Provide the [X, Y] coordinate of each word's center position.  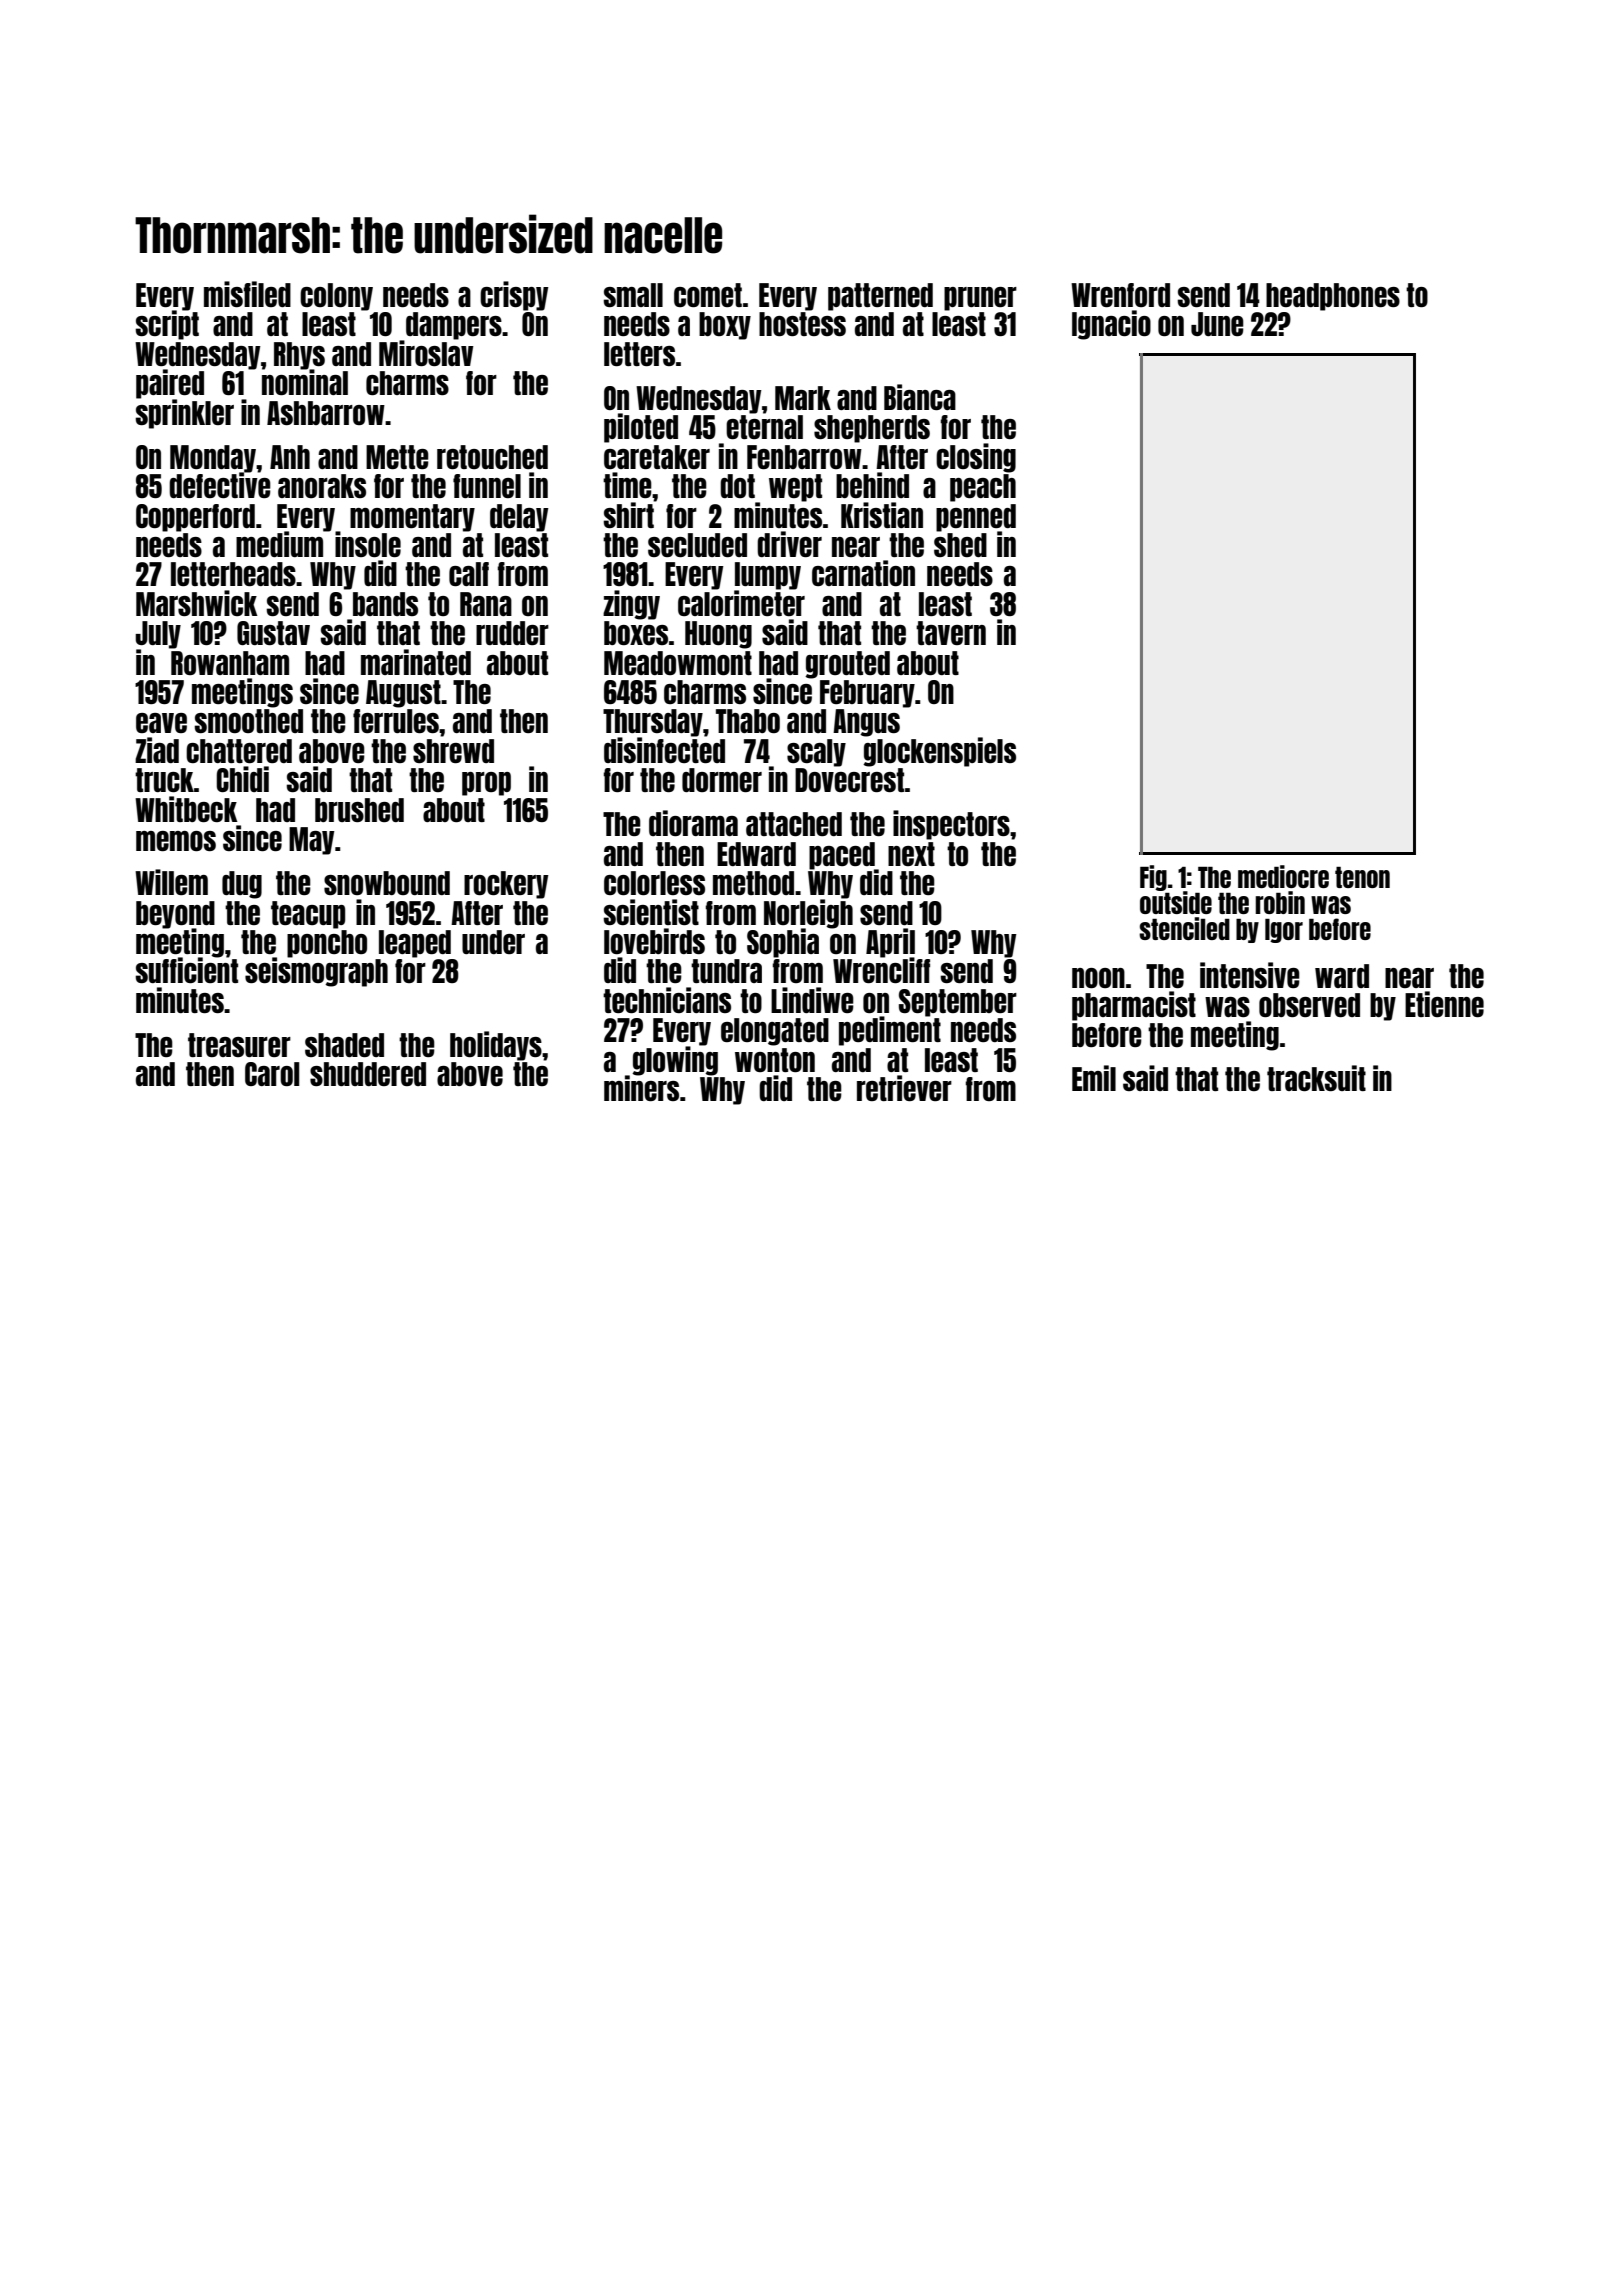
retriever [904, 1088]
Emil [1094, 1078]
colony [336, 297]
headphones [1333, 297]
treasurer [239, 1045]
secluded [697, 545]
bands [385, 604]
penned [976, 517]
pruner [980, 299]
